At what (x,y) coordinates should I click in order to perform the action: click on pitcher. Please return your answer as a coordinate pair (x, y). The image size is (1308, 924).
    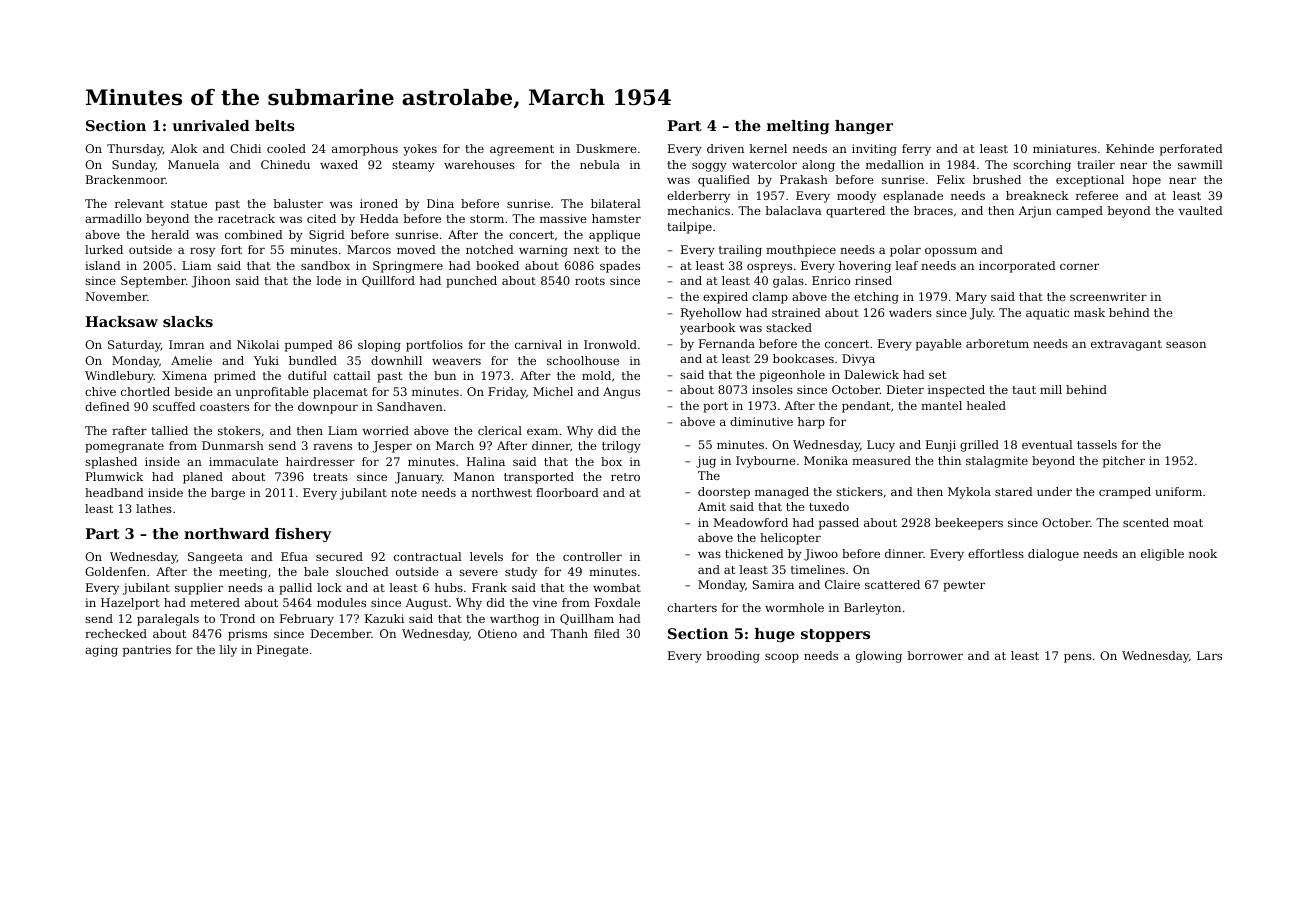
    Looking at the image, I should click on (1124, 462).
